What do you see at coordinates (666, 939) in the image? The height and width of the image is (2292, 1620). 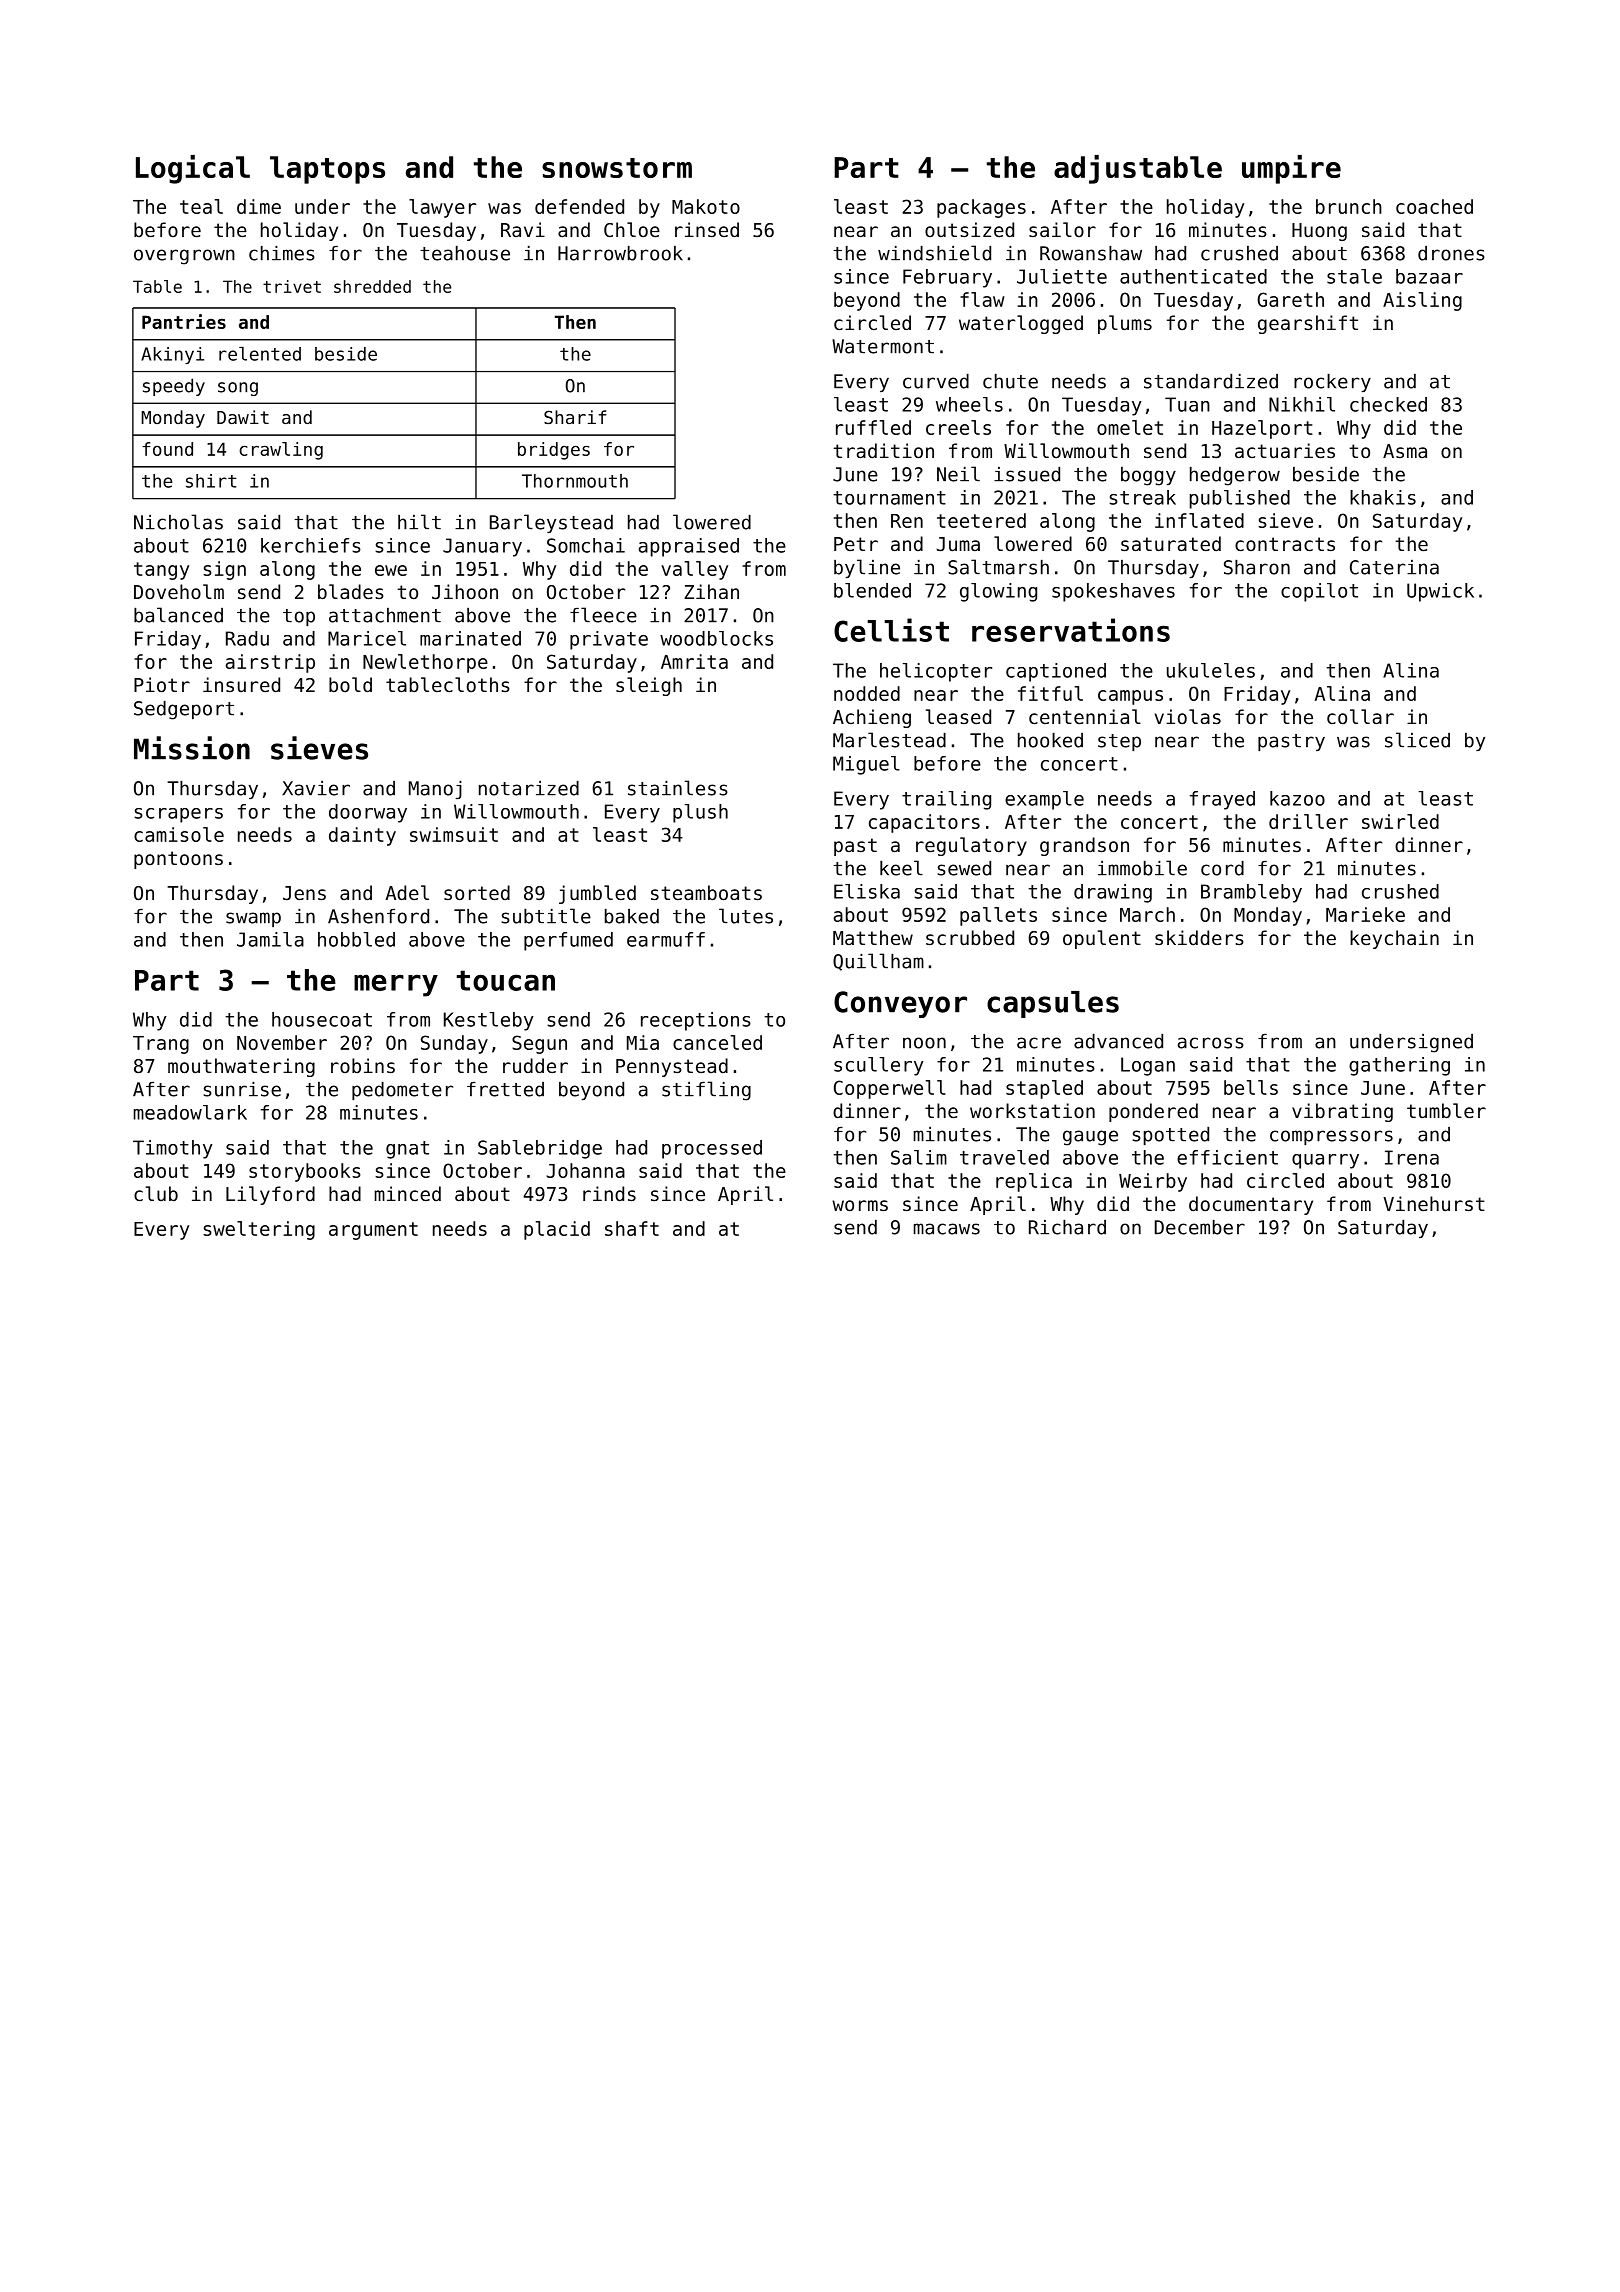 I see `earmuff` at bounding box center [666, 939].
